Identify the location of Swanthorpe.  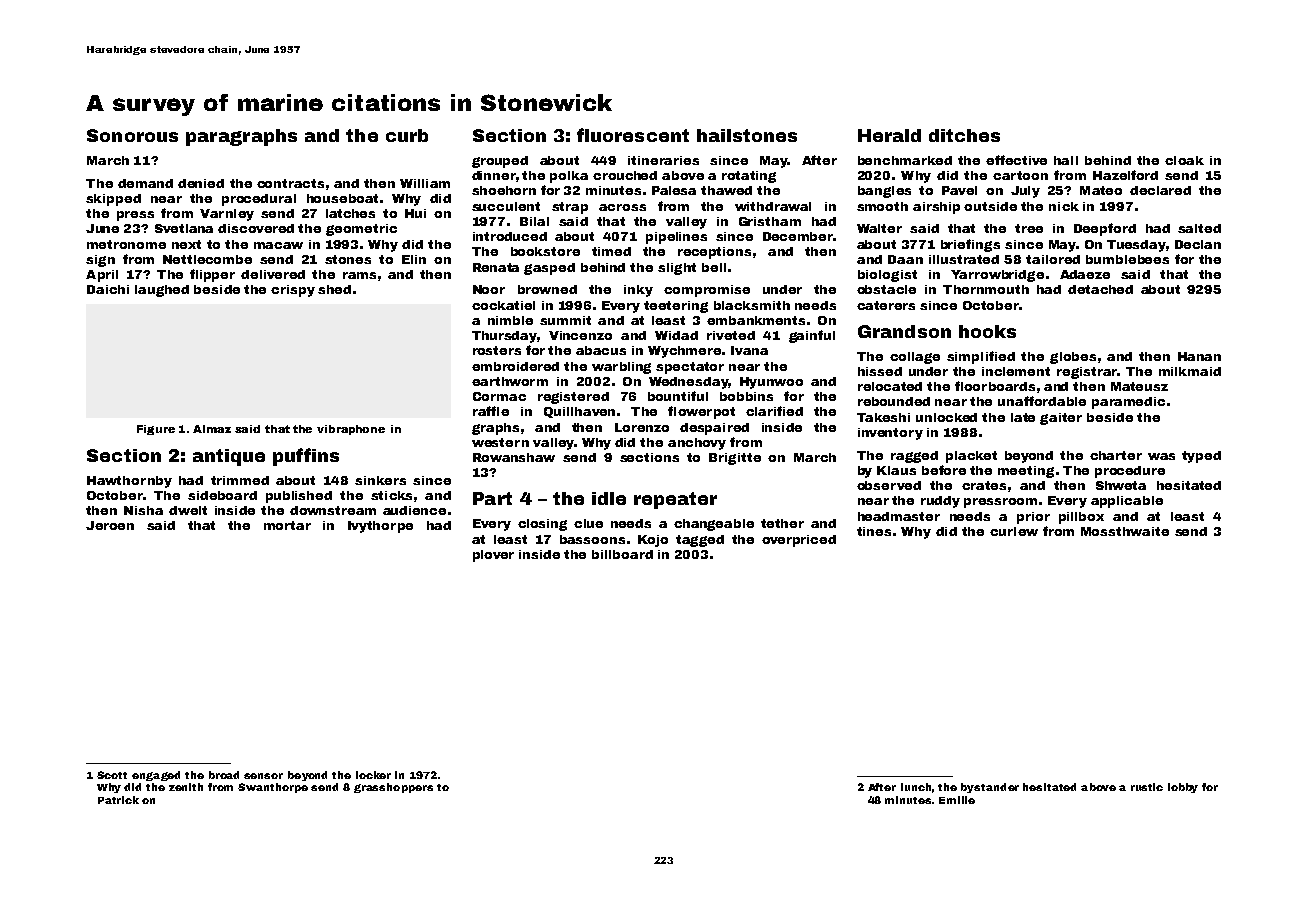
(273, 788).
